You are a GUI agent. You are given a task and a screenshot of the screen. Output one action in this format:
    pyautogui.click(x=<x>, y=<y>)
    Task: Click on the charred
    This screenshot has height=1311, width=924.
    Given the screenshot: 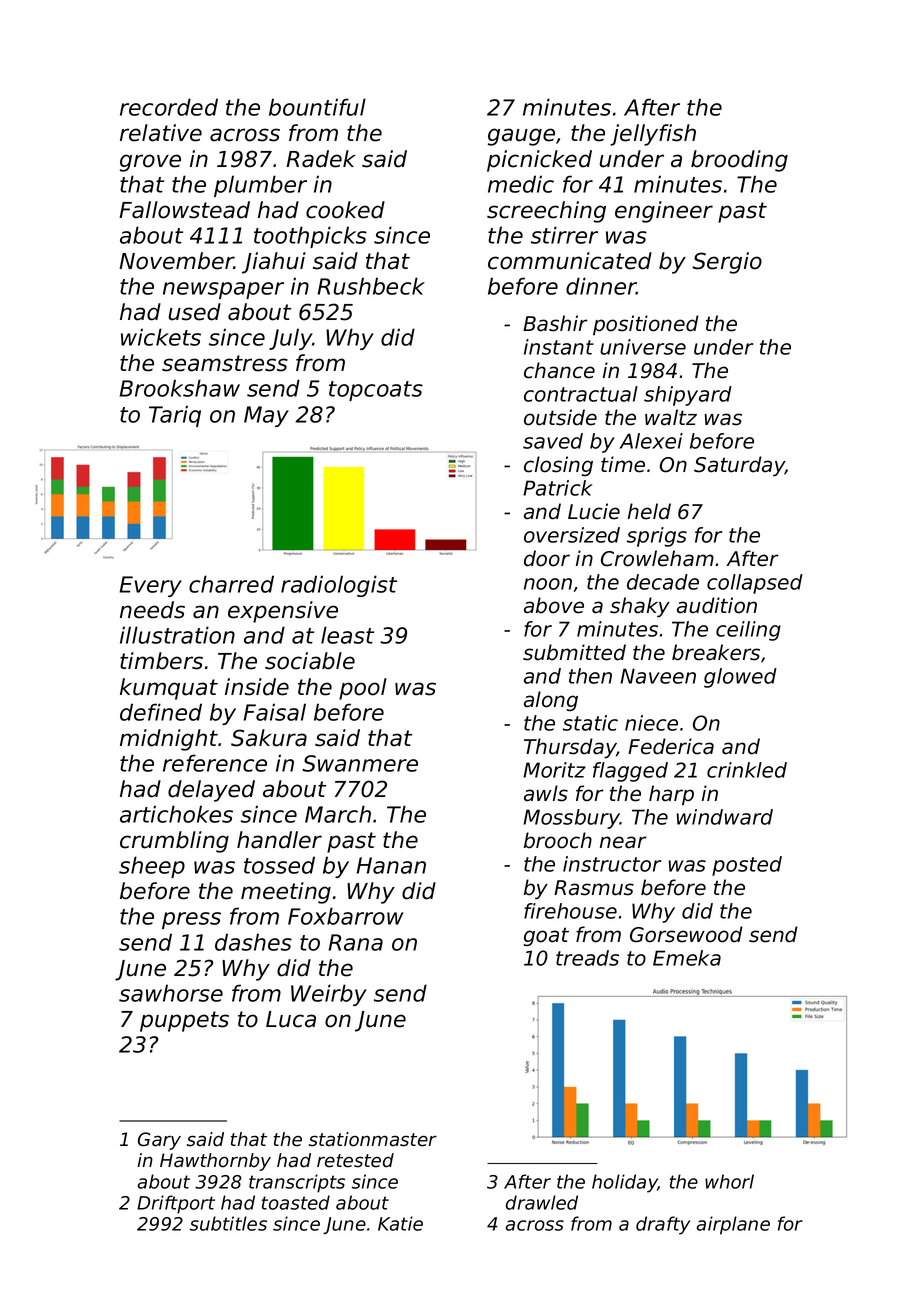 What is the action you would take?
    pyautogui.click(x=231, y=584)
